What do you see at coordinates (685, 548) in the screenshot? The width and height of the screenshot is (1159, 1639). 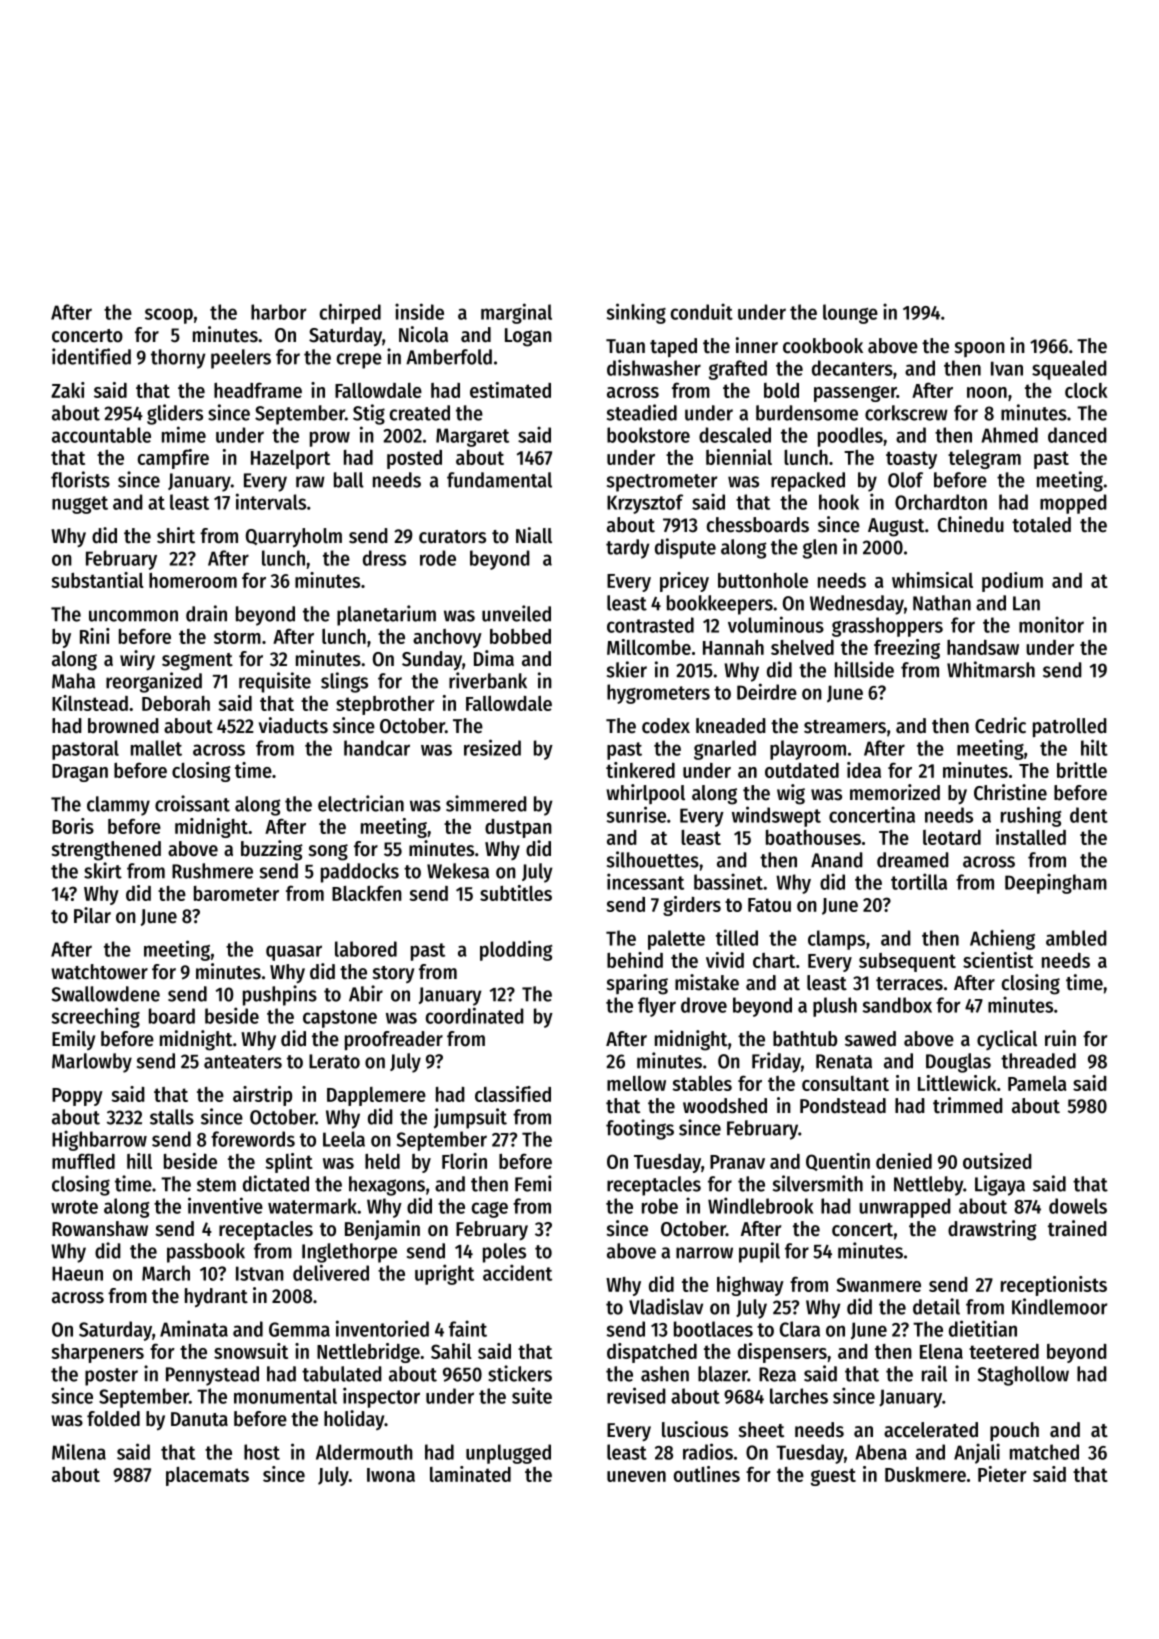 I see `dispute` at bounding box center [685, 548].
